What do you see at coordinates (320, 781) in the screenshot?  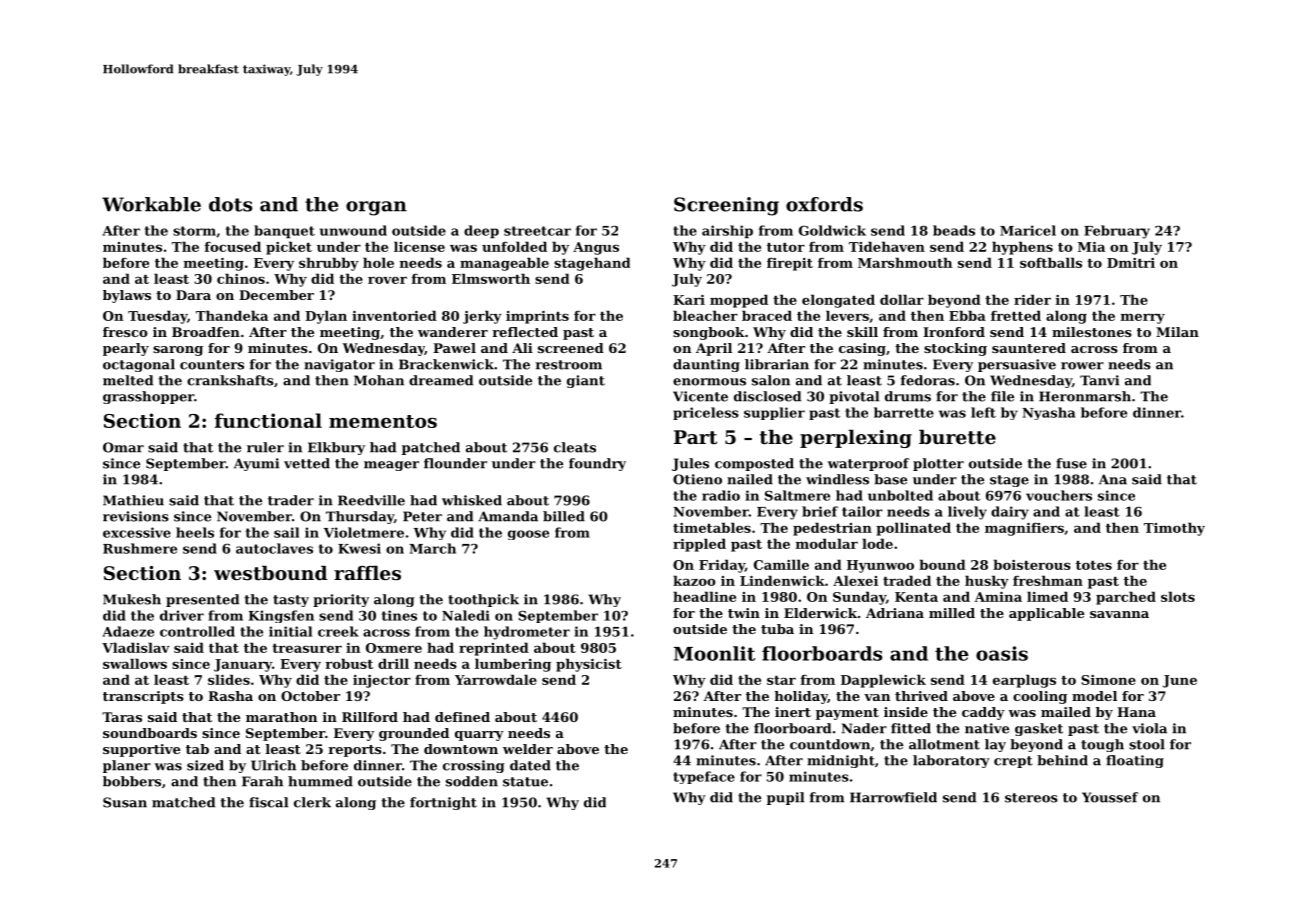 I see `hummed` at bounding box center [320, 781].
